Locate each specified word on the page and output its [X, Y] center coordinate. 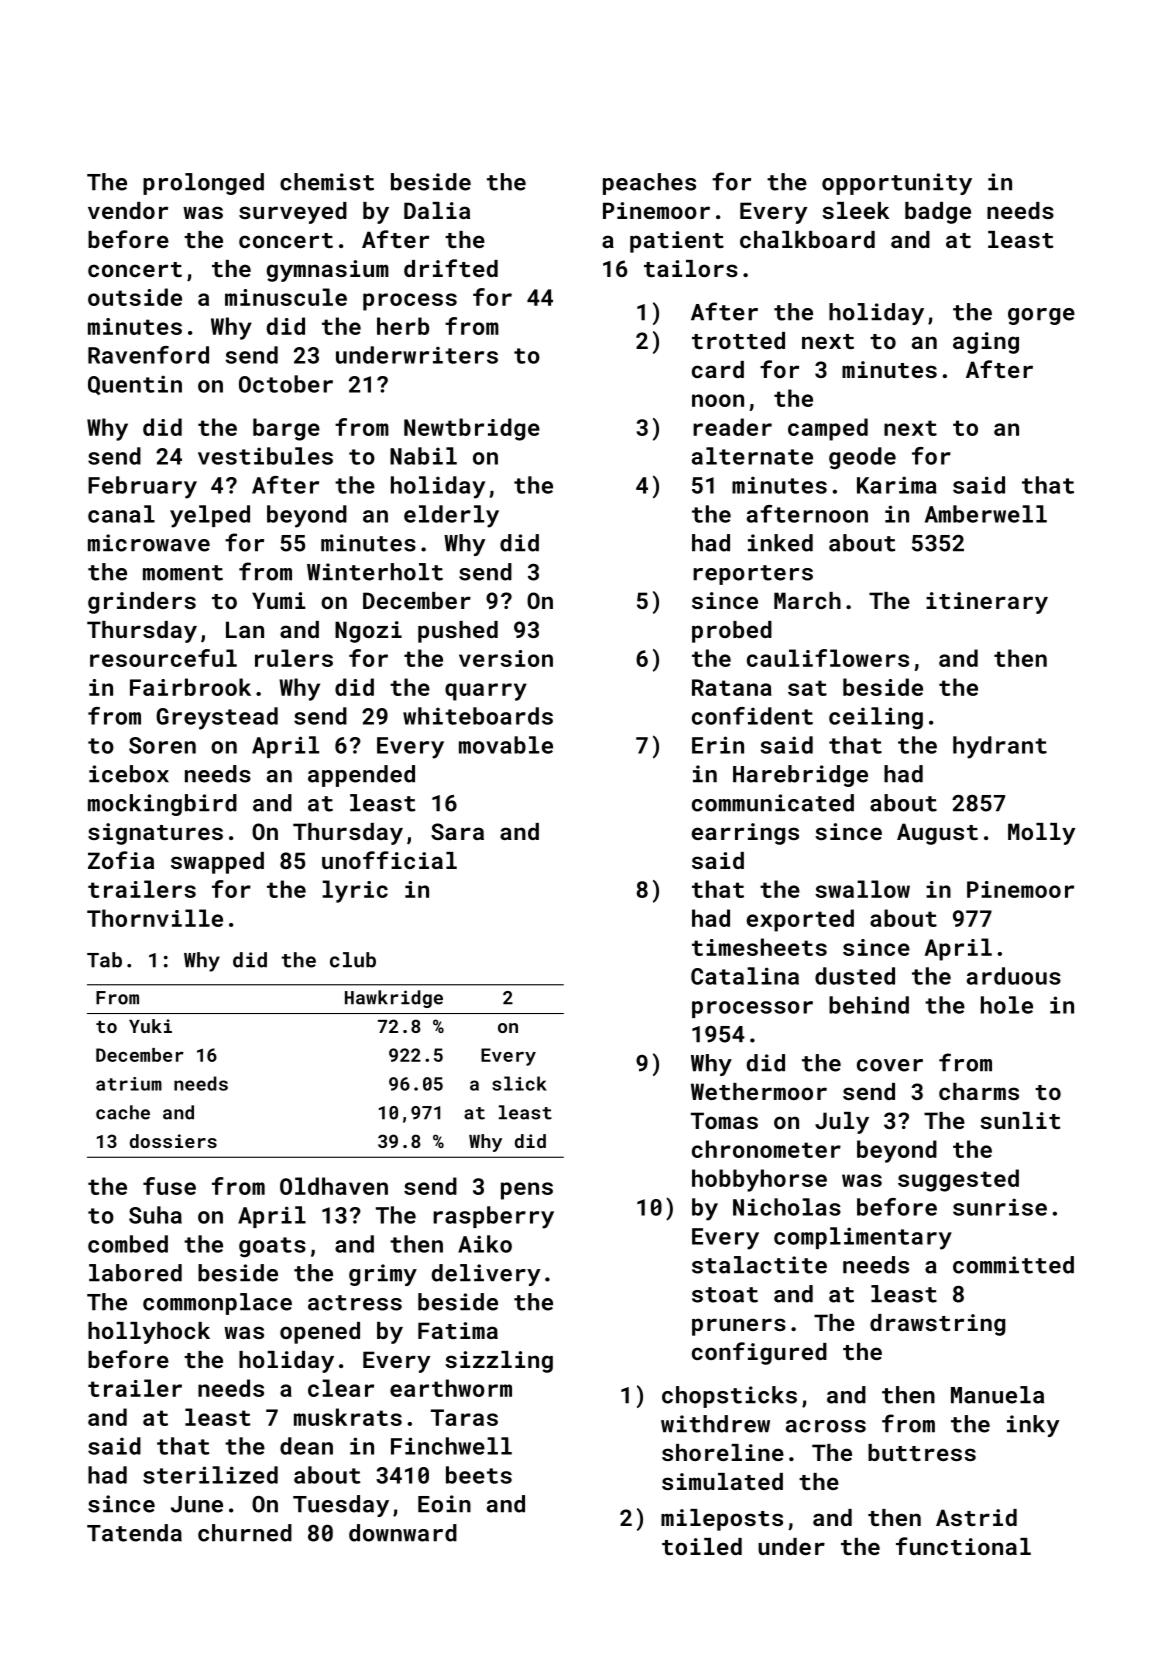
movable [506, 745]
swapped [217, 863]
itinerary [987, 603]
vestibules [265, 456]
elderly [451, 516]
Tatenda [134, 1533]
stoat [725, 1295]
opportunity [897, 184]
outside [135, 297]
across [826, 1426]
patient [677, 242]
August [937, 834]
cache [123, 1112]
